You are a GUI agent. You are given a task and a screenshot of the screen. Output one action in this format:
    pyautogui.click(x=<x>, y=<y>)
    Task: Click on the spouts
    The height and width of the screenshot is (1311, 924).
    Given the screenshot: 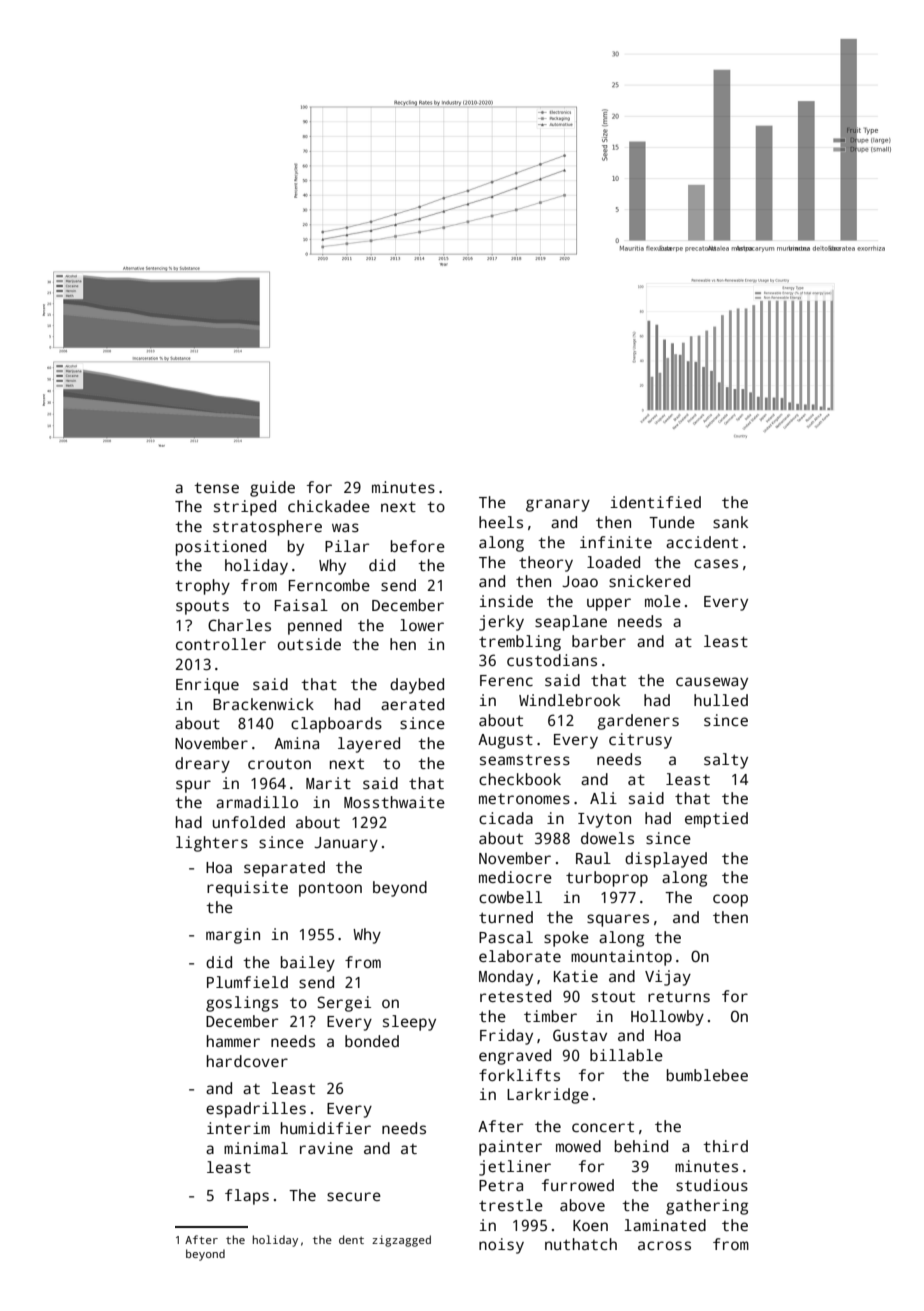 What is the action you would take?
    pyautogui.click(x=202, y=607)
